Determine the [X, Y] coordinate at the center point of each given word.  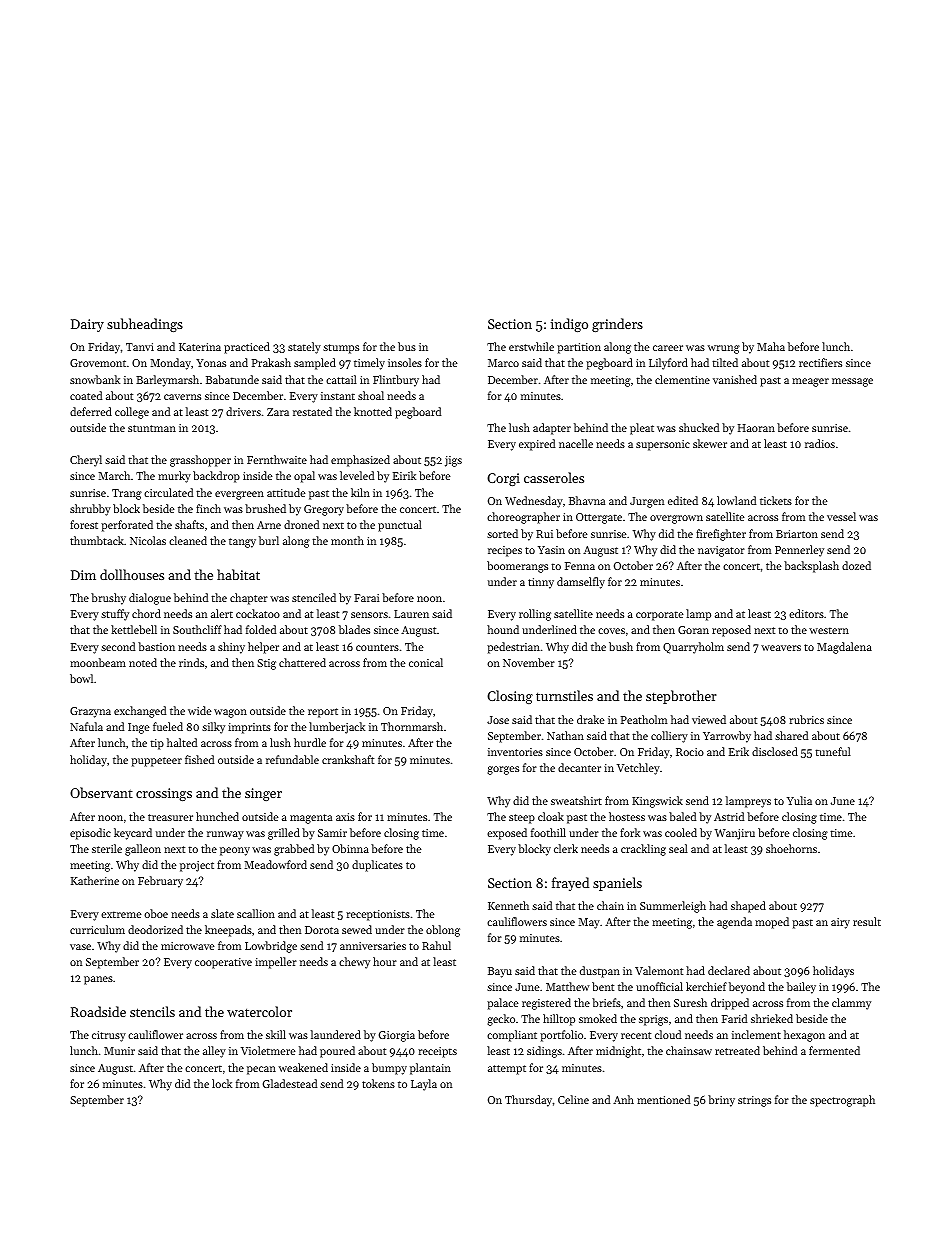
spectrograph [842, 1101]
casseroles [554, 477]
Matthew [568, 986]
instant [338, 396]
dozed [856, 565]
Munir [119, 1051]
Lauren [411, 614]
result [867, 921]
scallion [256, 913]
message [852, 382]
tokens [378, 1083]
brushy [108, 599]
